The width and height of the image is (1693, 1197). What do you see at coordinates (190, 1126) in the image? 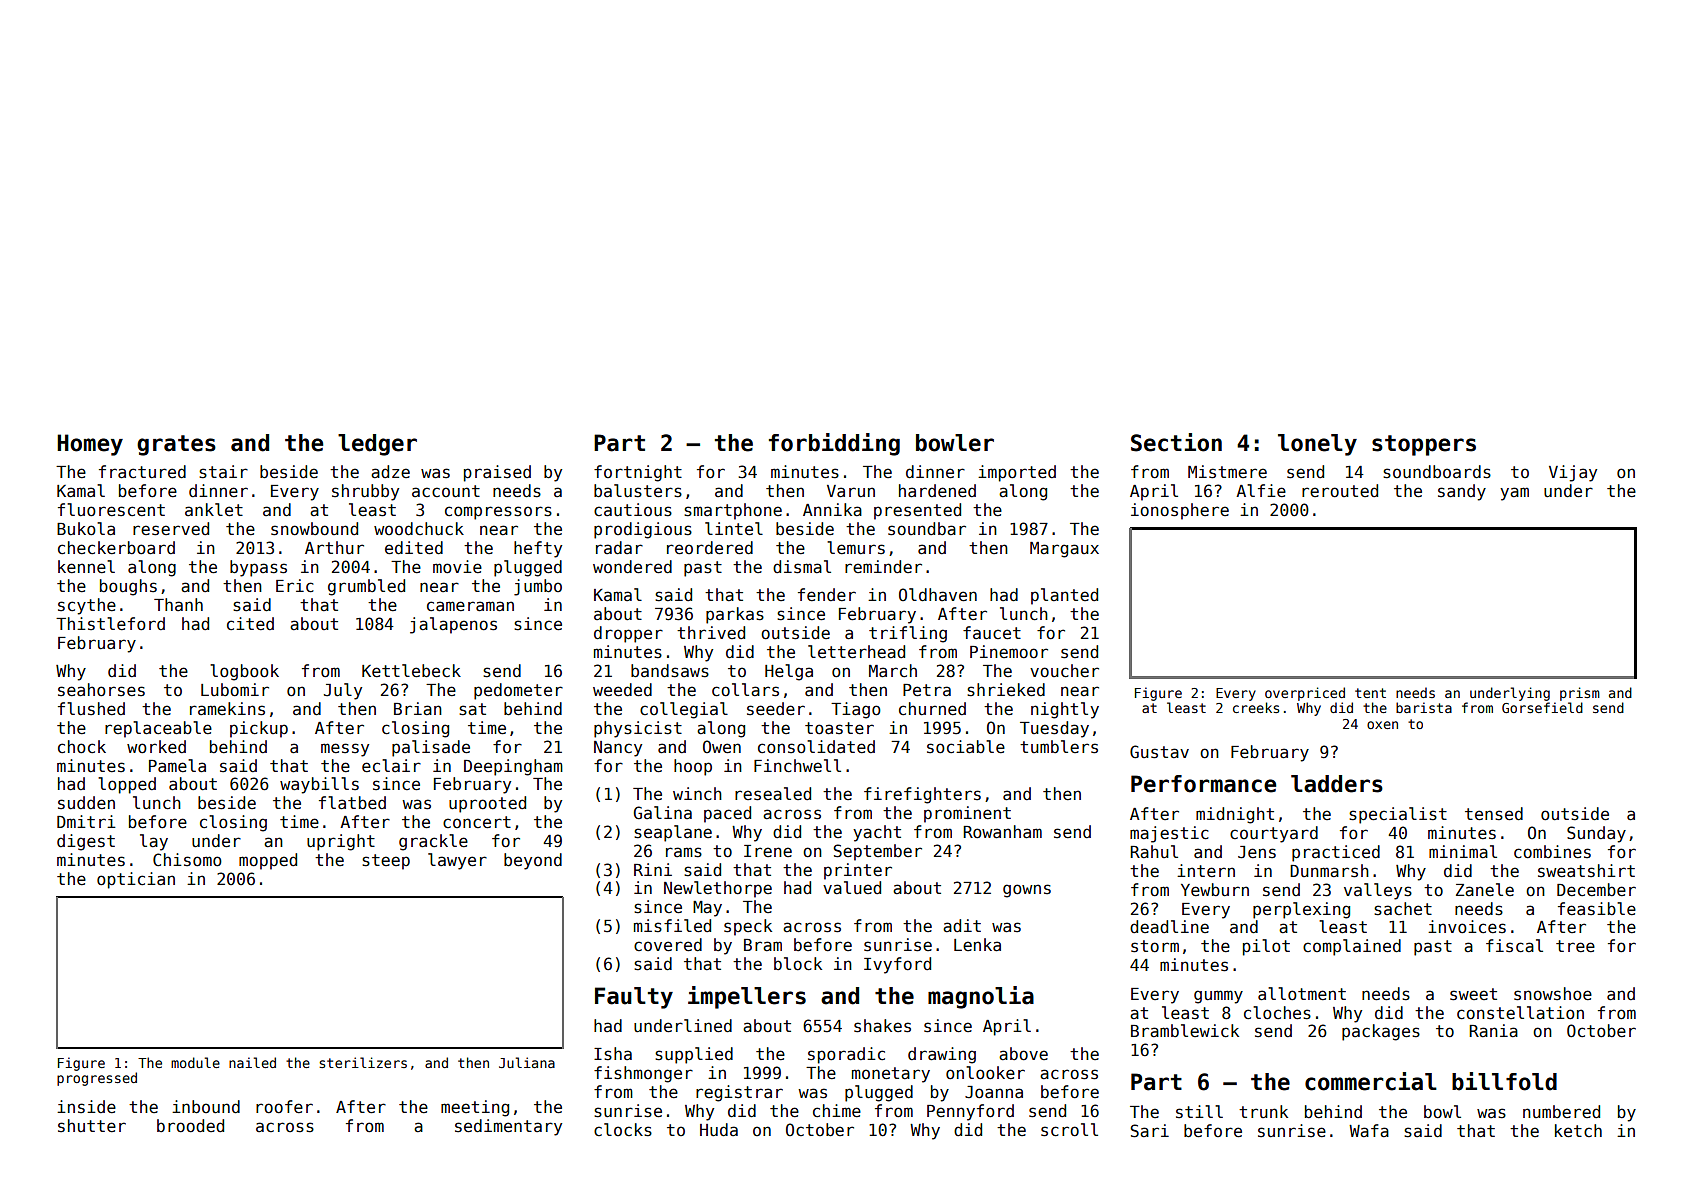
I see `brooded` at bounding box center [190, 1126].
